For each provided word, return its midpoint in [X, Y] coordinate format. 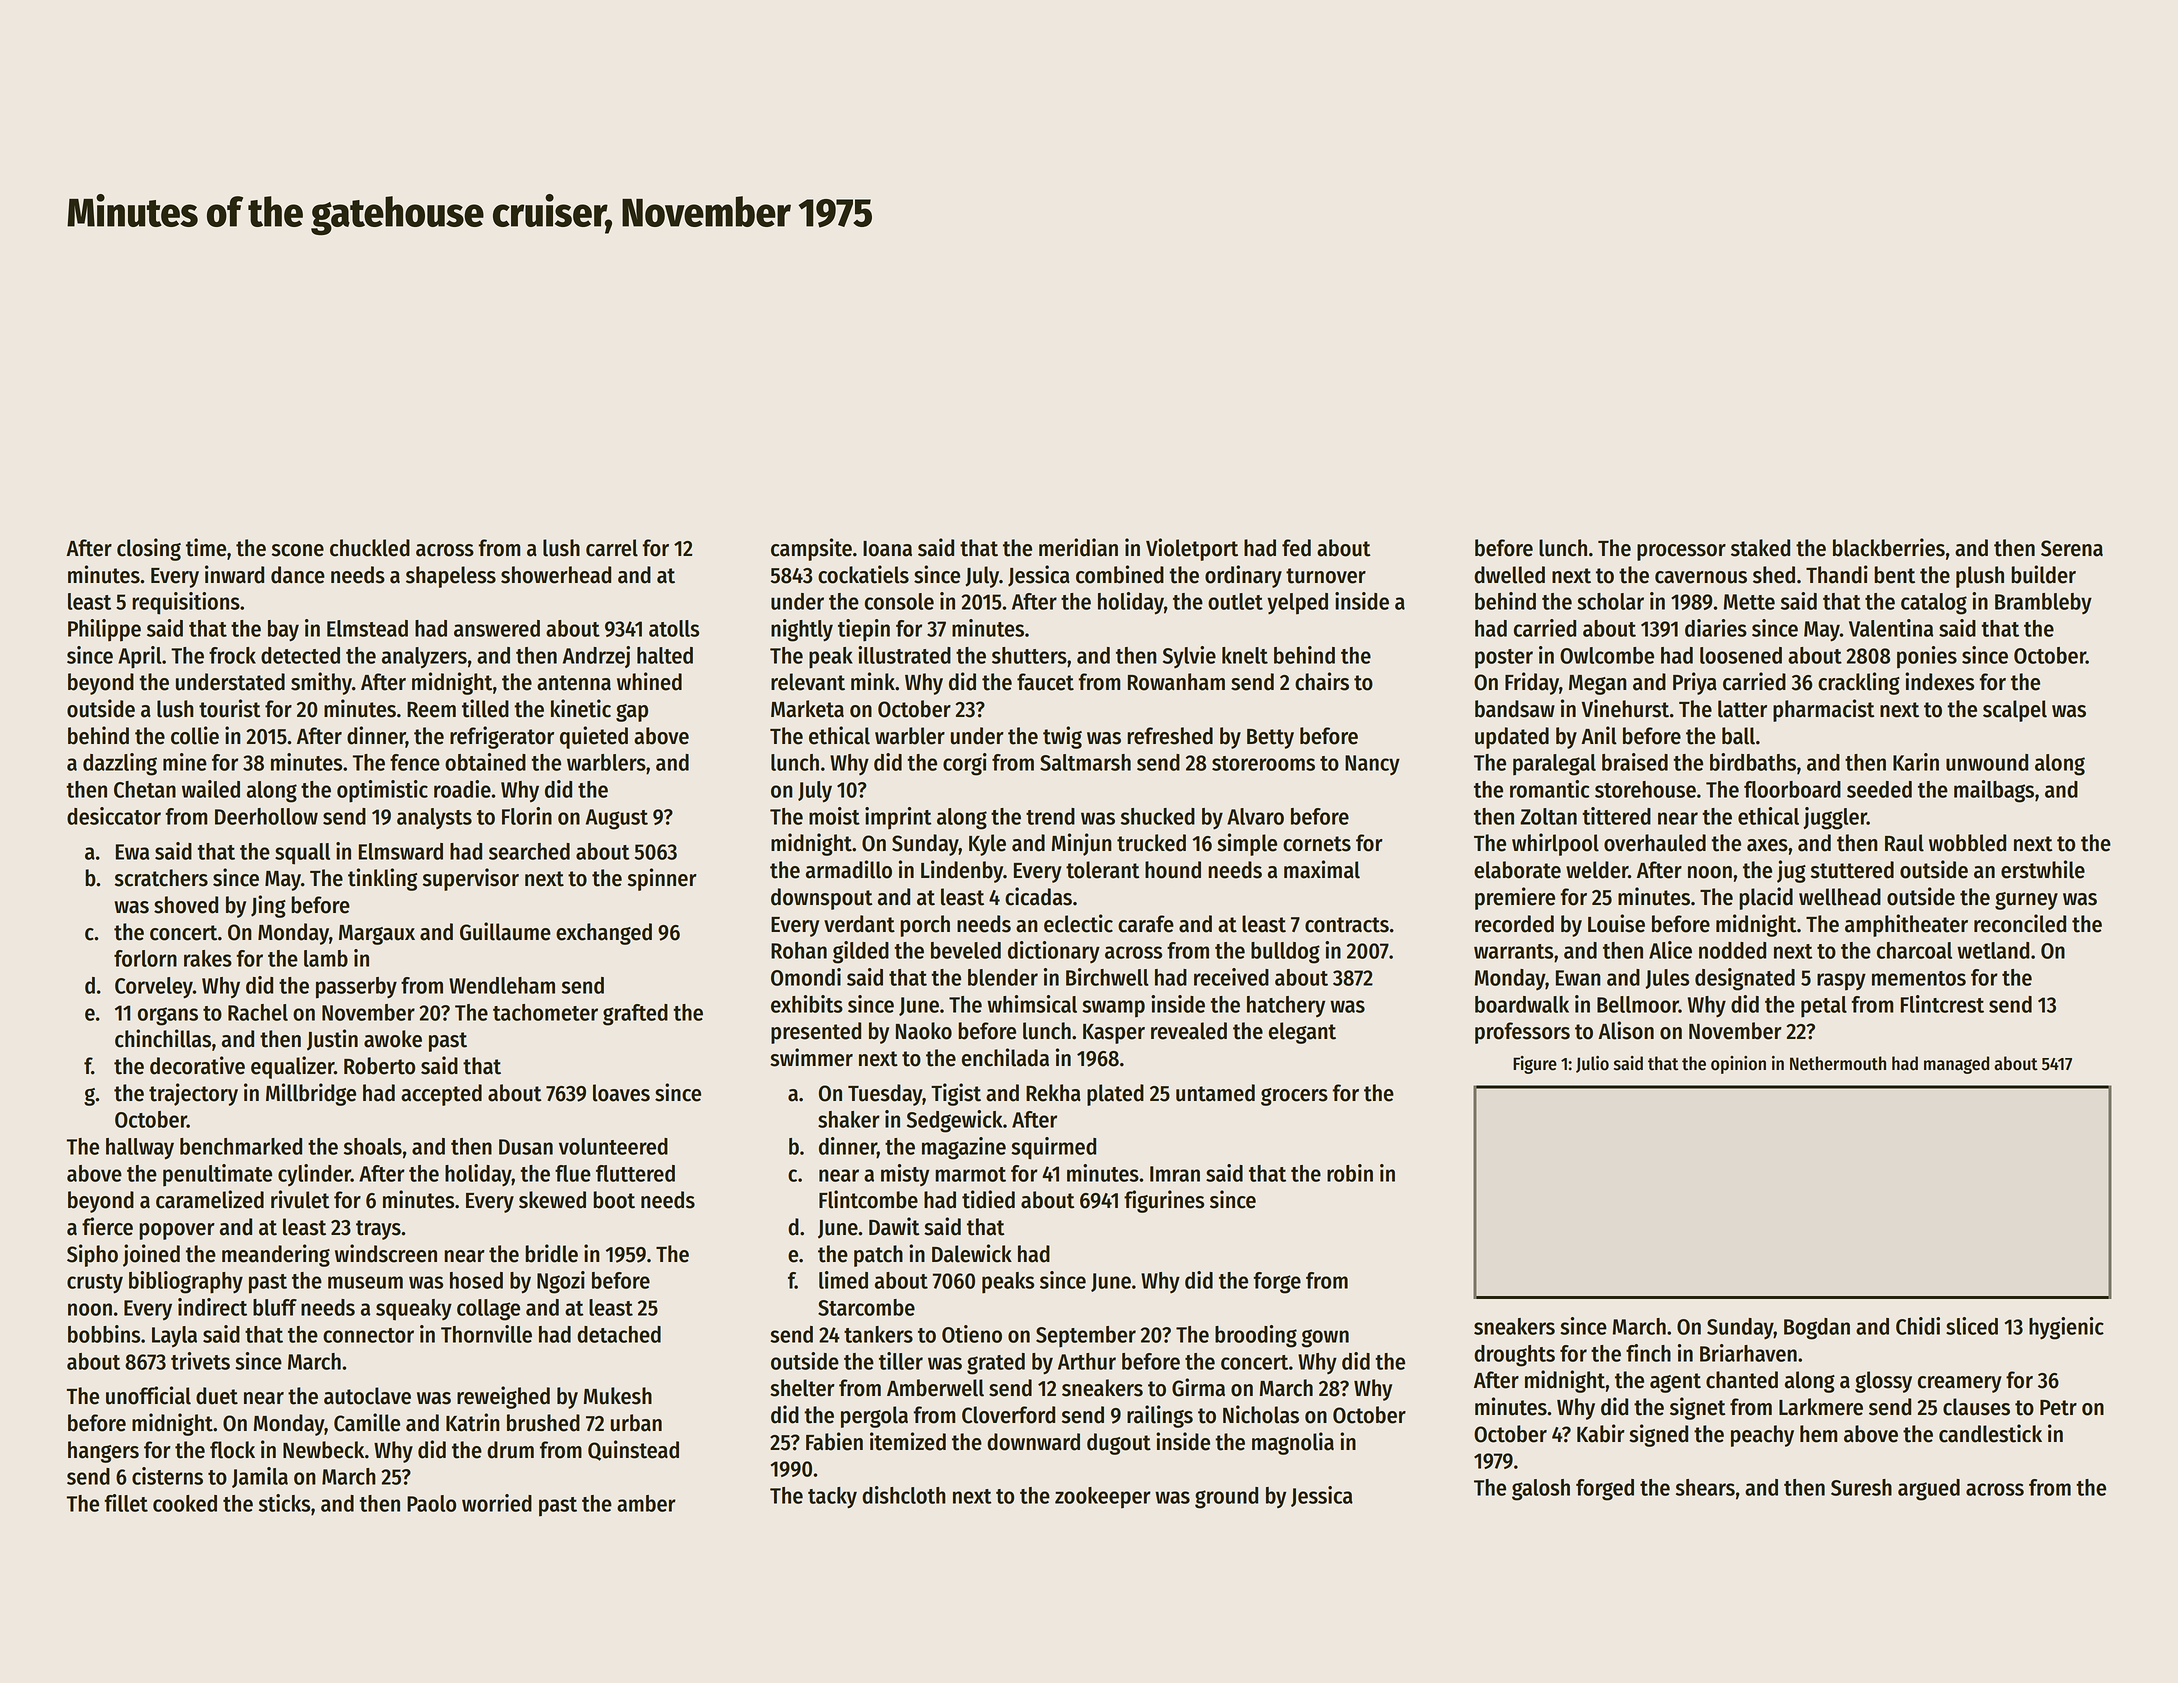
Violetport [1192, 549]
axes [1767, 845]
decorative [197, 1065]
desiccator [114, 816]
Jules [1667, 979]
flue [573, 1173]
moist [834, 816]
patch [878, 1256]
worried [497, 1503]
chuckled [370, 548]
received [1231, 977]
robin [1350, 1173]
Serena [2072, 548]
